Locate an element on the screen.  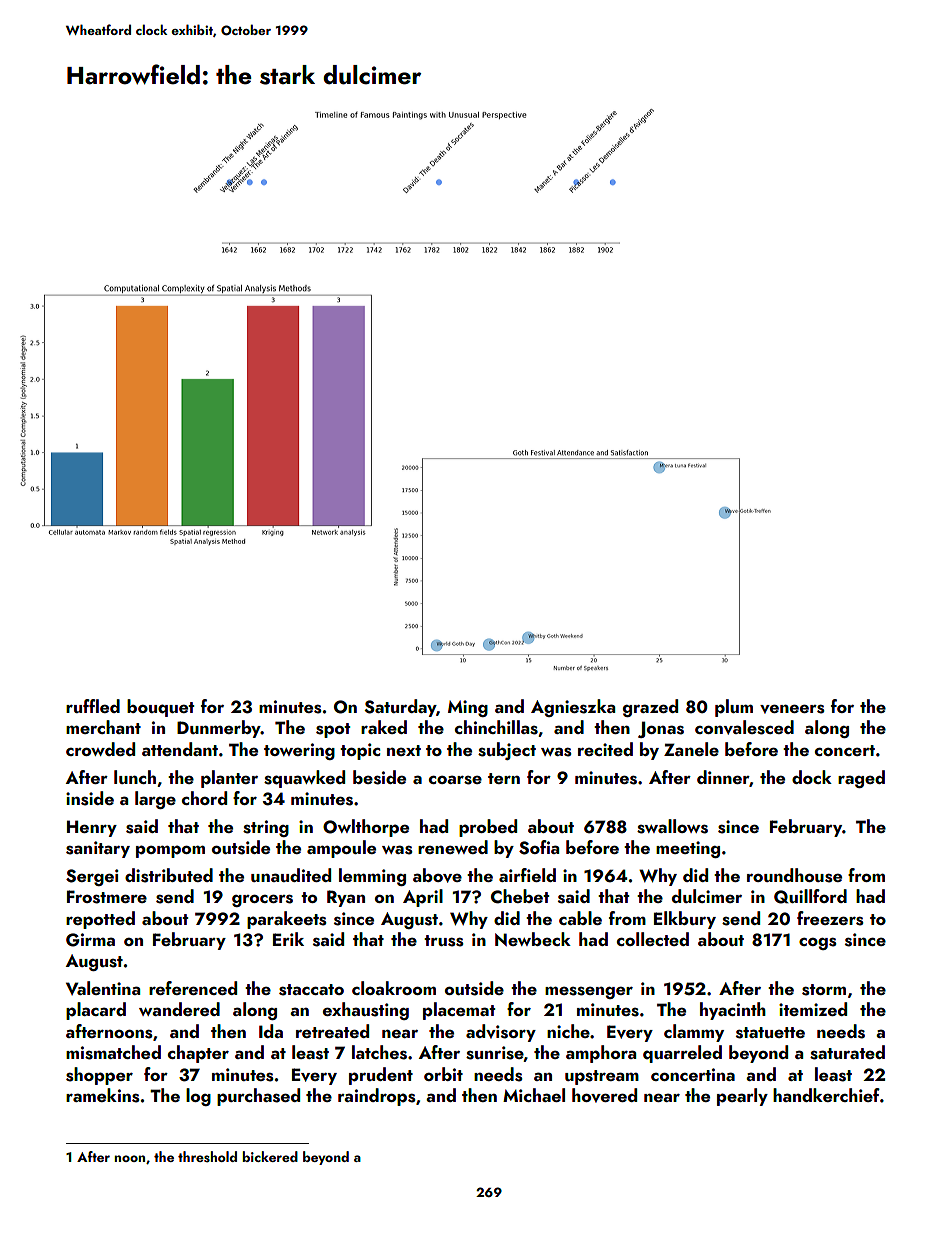
plum is located at coordinates (734, 708).
